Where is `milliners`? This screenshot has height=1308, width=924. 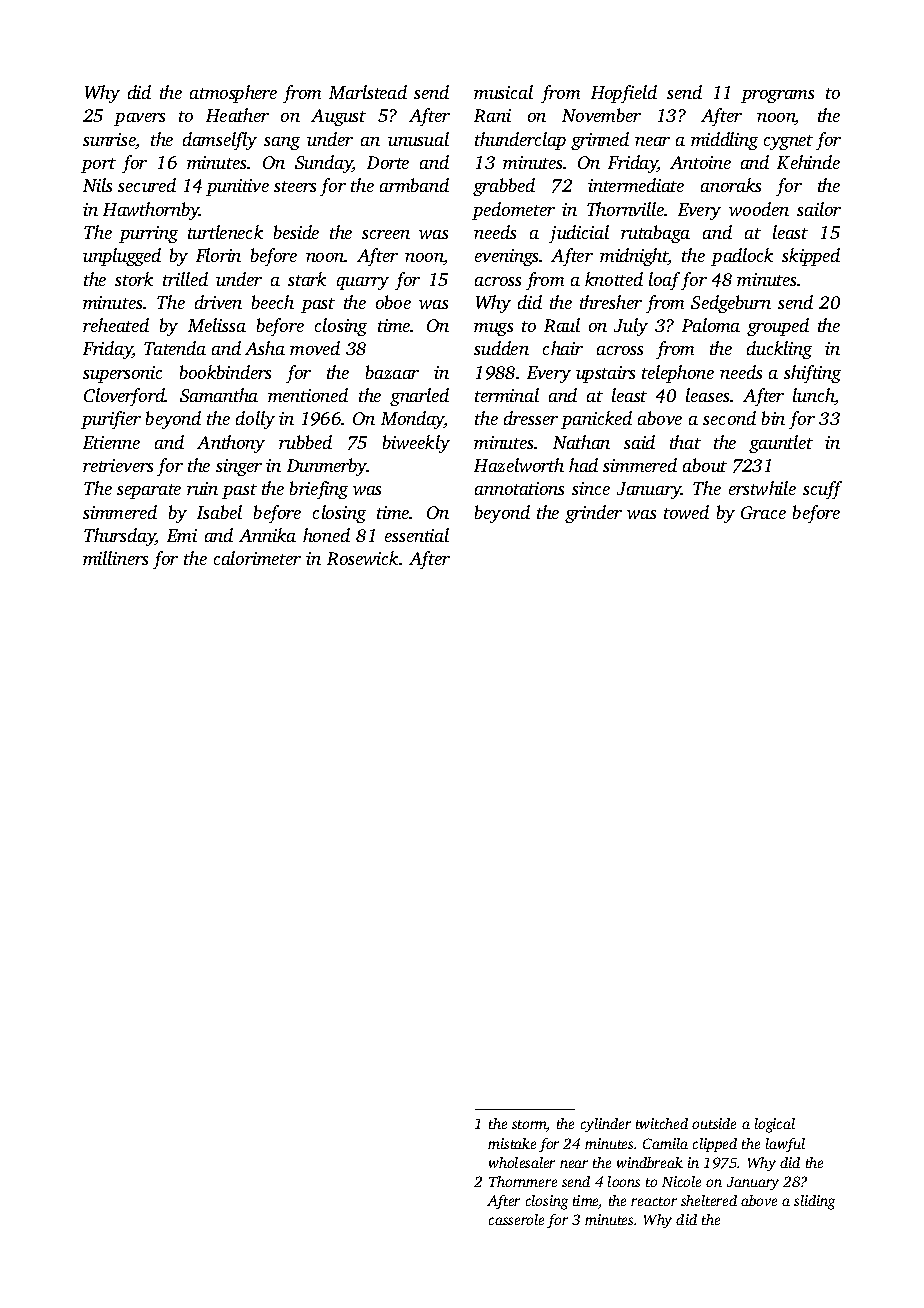
milliners is located at coordinates (115, 558).
